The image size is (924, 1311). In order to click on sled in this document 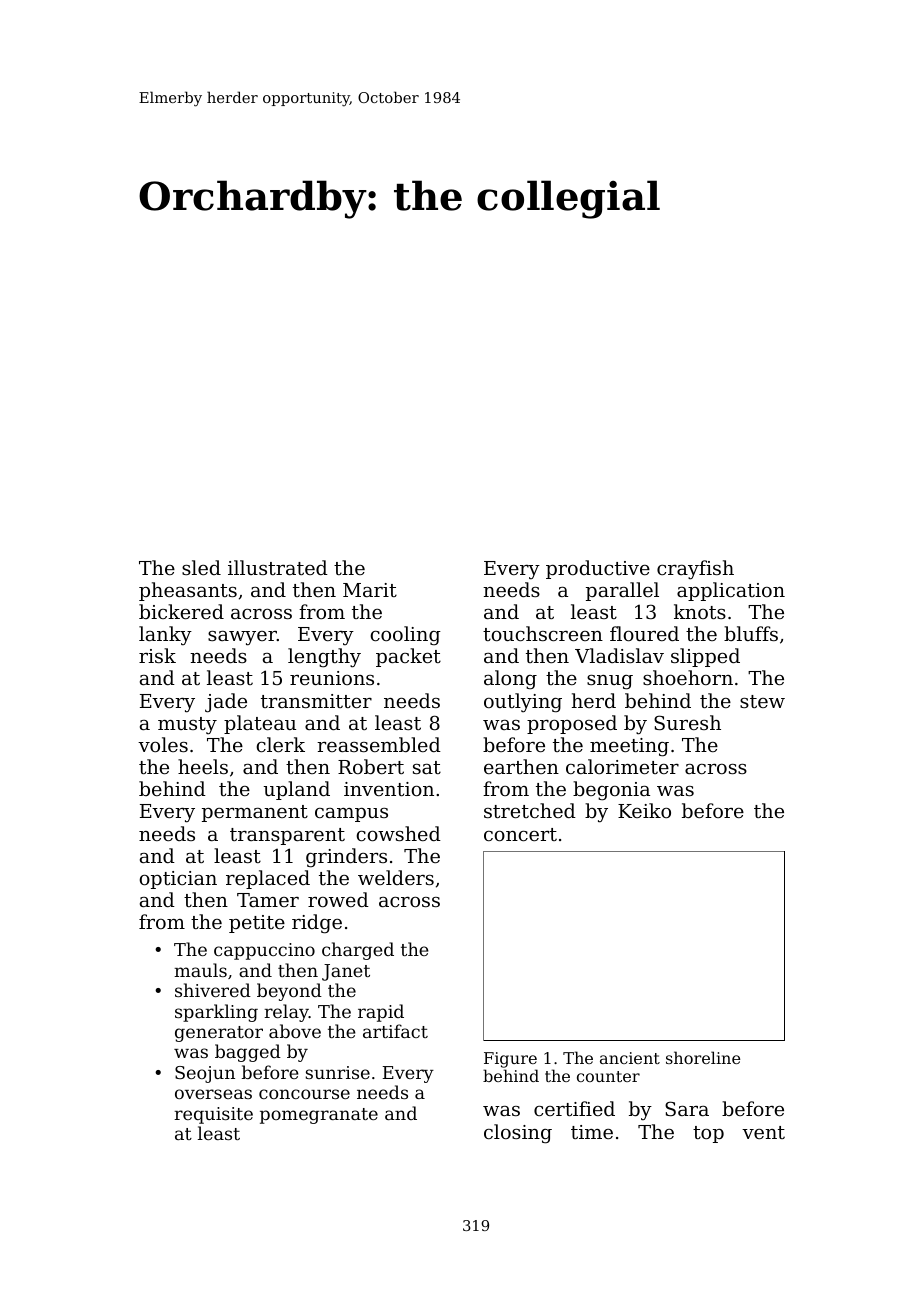, I will do `click(201, 567)`.
